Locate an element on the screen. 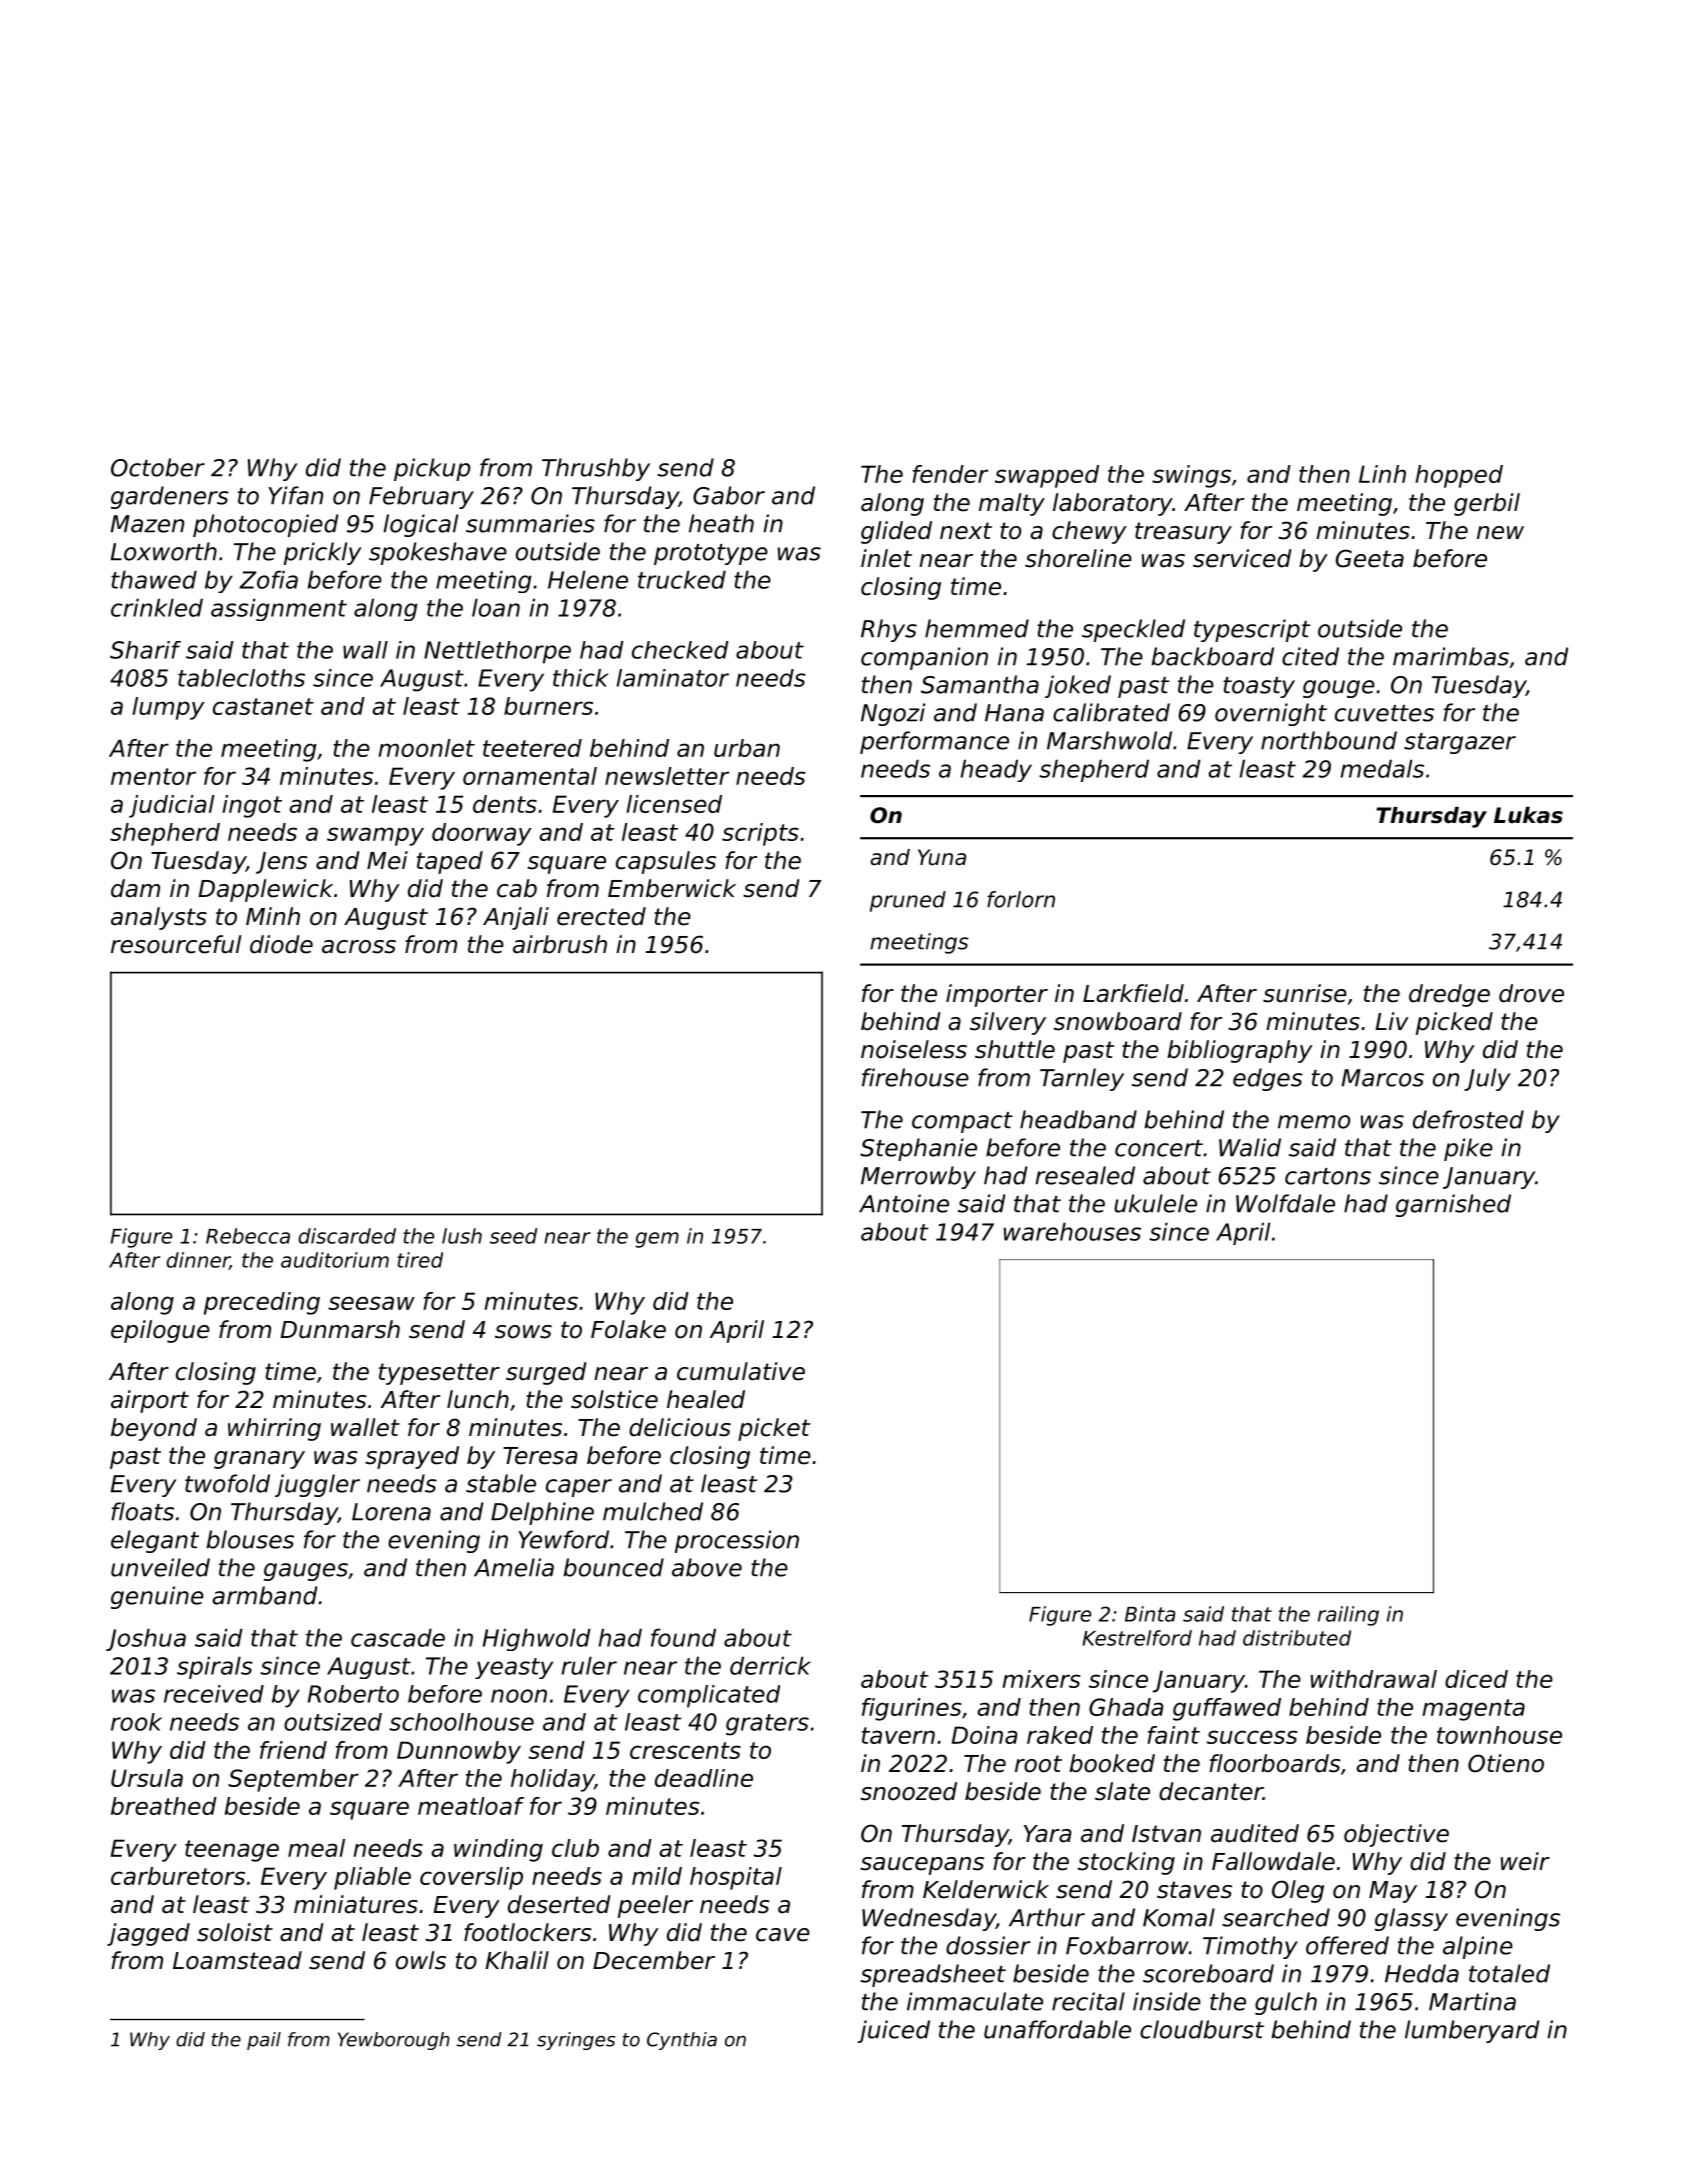  assignment is located at coordinates (279, 609).
